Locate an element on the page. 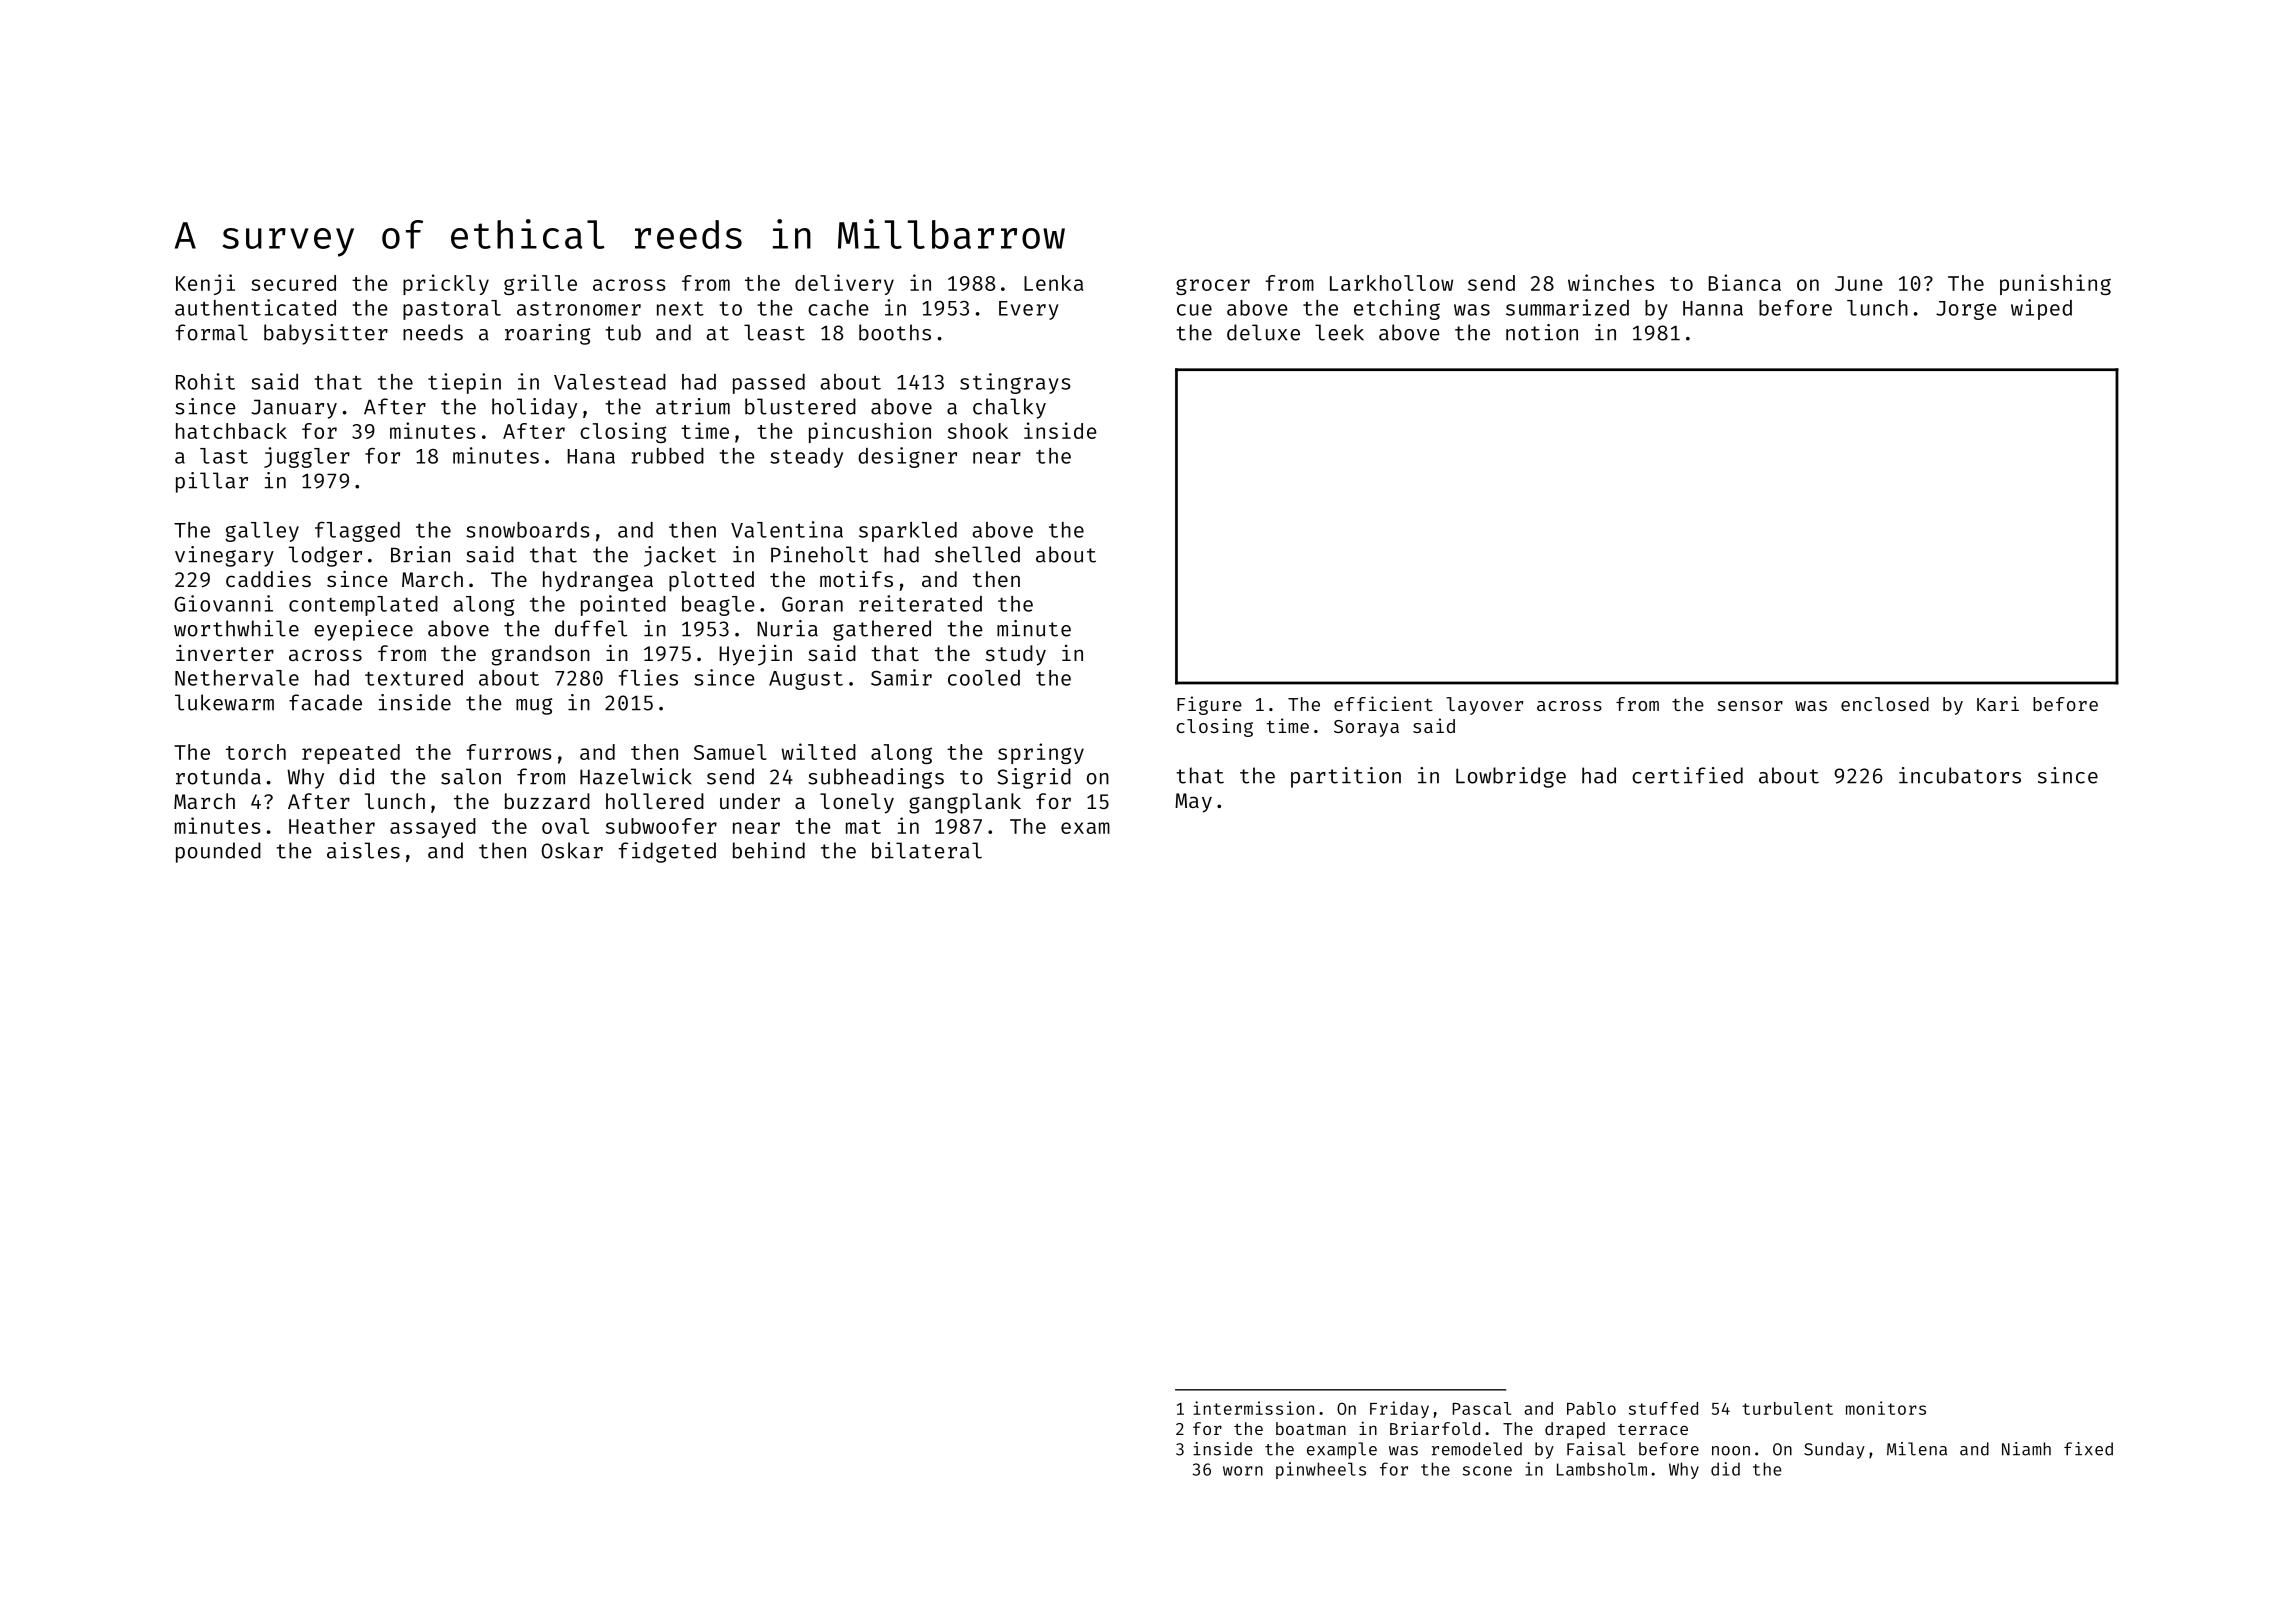 This image has width=2292, height=1620. shook is located at coordinates (978, 431).
